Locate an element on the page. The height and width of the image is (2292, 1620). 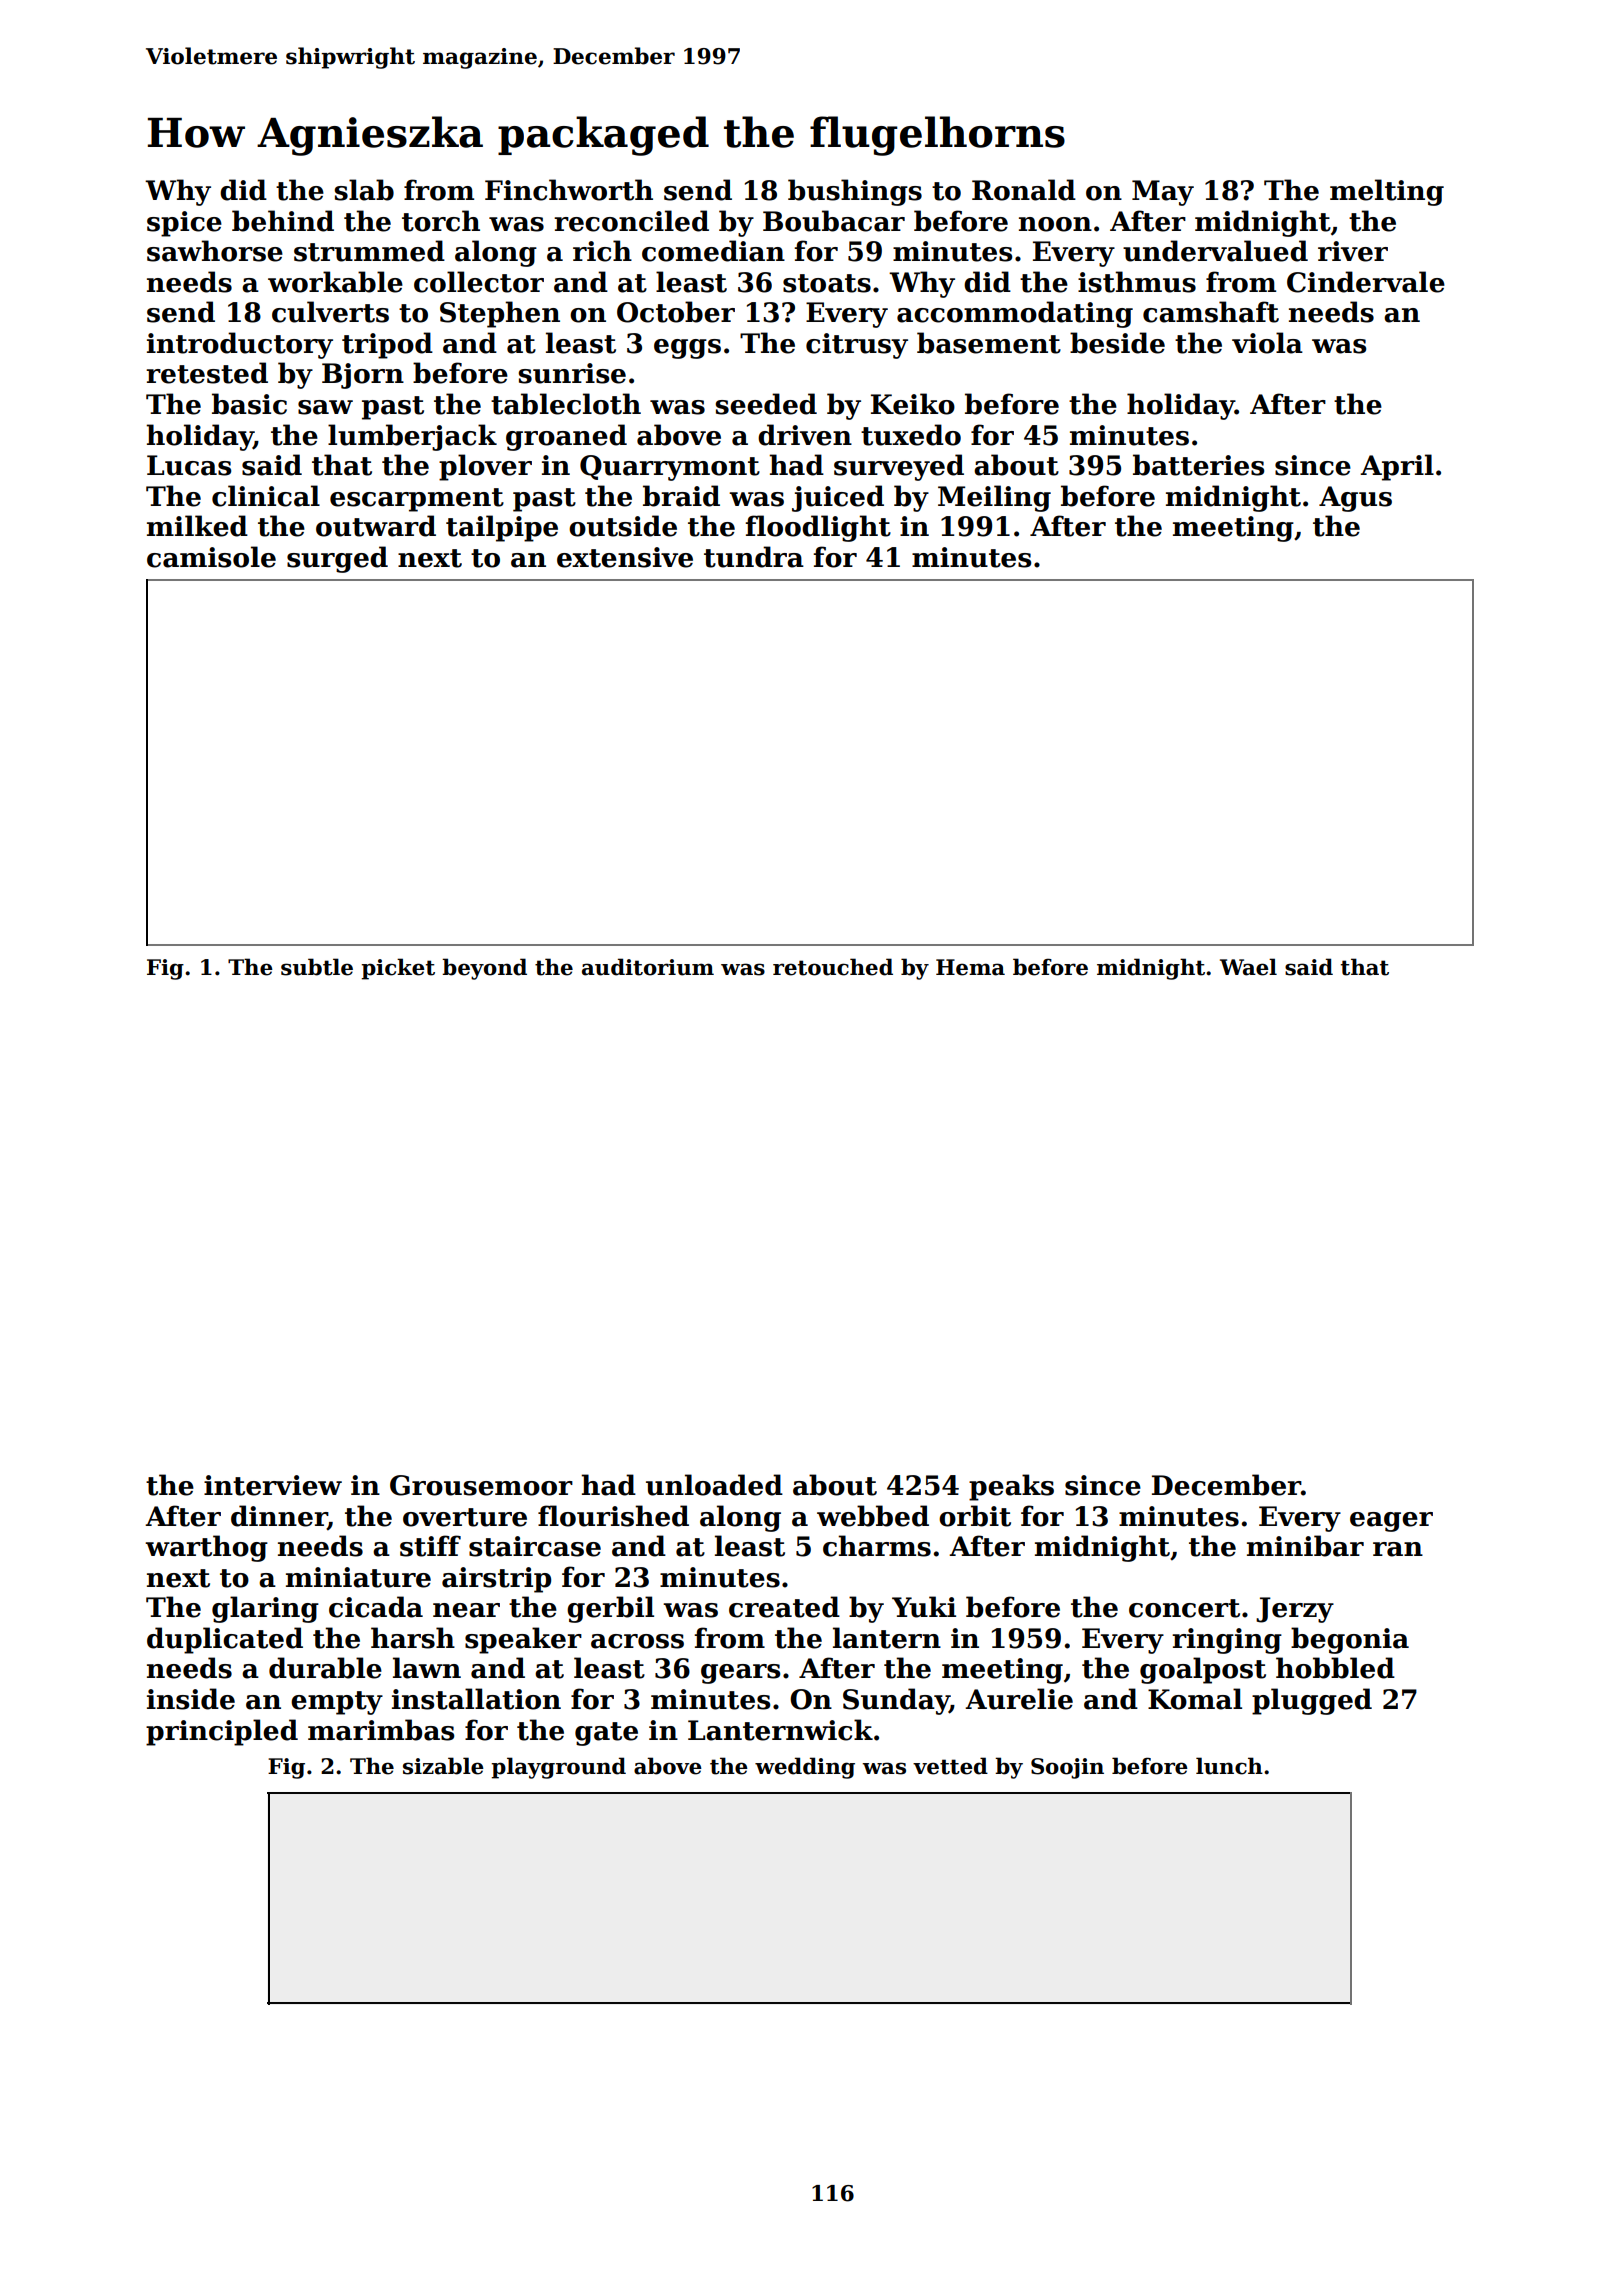
Hema is located at coordinates (970, 967).
